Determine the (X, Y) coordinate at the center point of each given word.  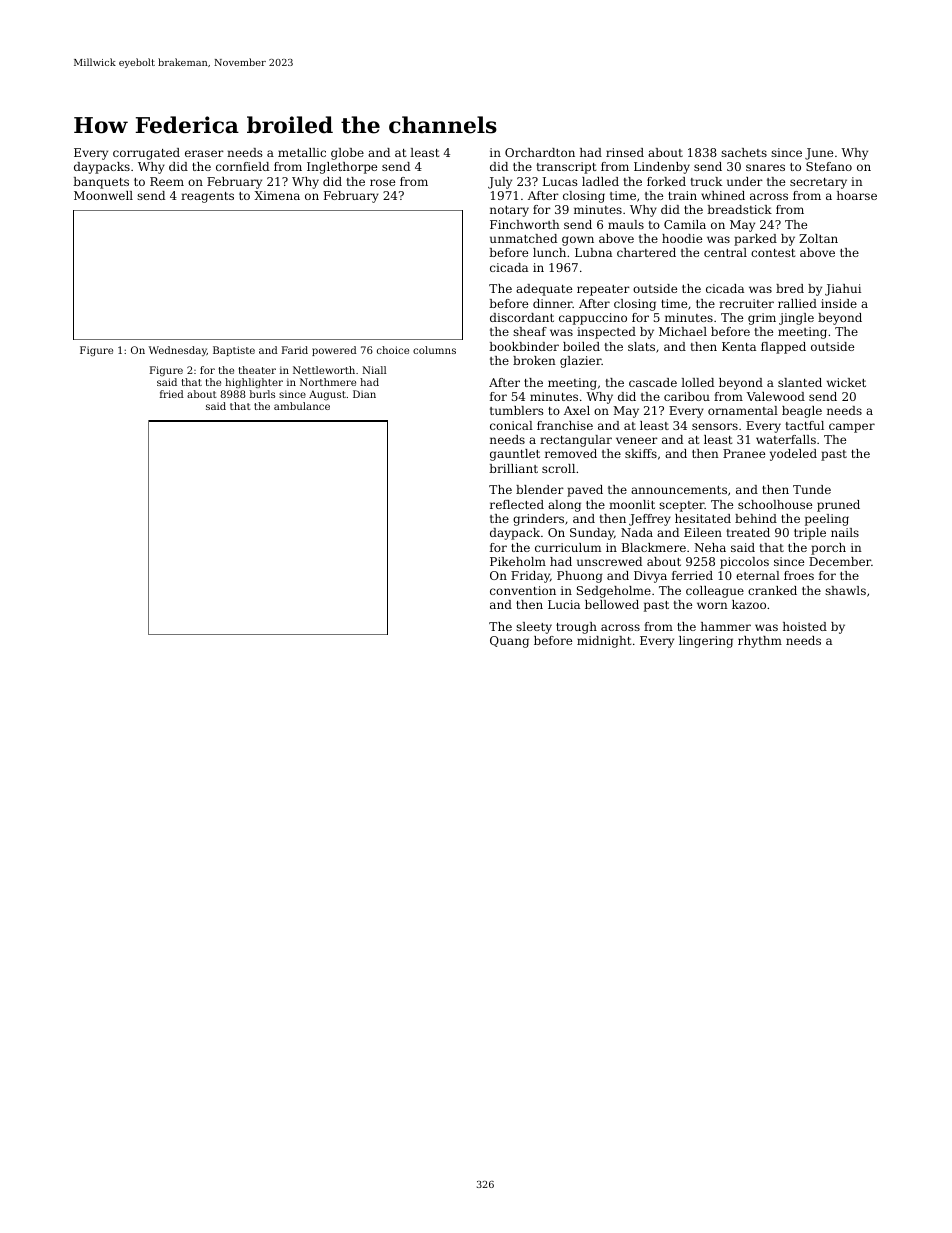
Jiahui (843, 290)
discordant (522, 317)
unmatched (523, 238)
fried (172, 394)
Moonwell (103, 195)
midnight (604, 642)
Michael (683, 331)
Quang (509, 642)
